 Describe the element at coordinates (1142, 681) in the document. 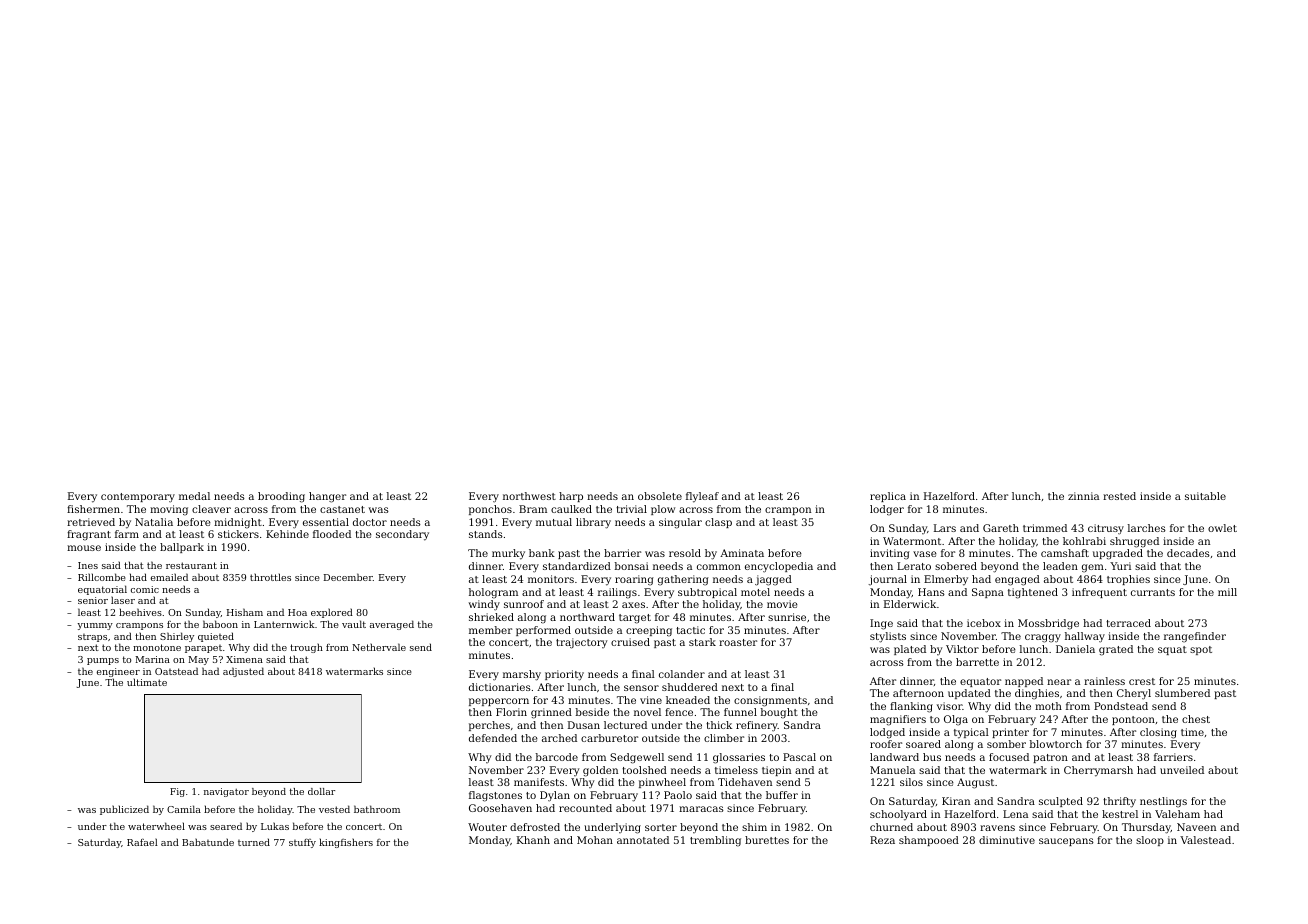

I see `crest` at that location.
